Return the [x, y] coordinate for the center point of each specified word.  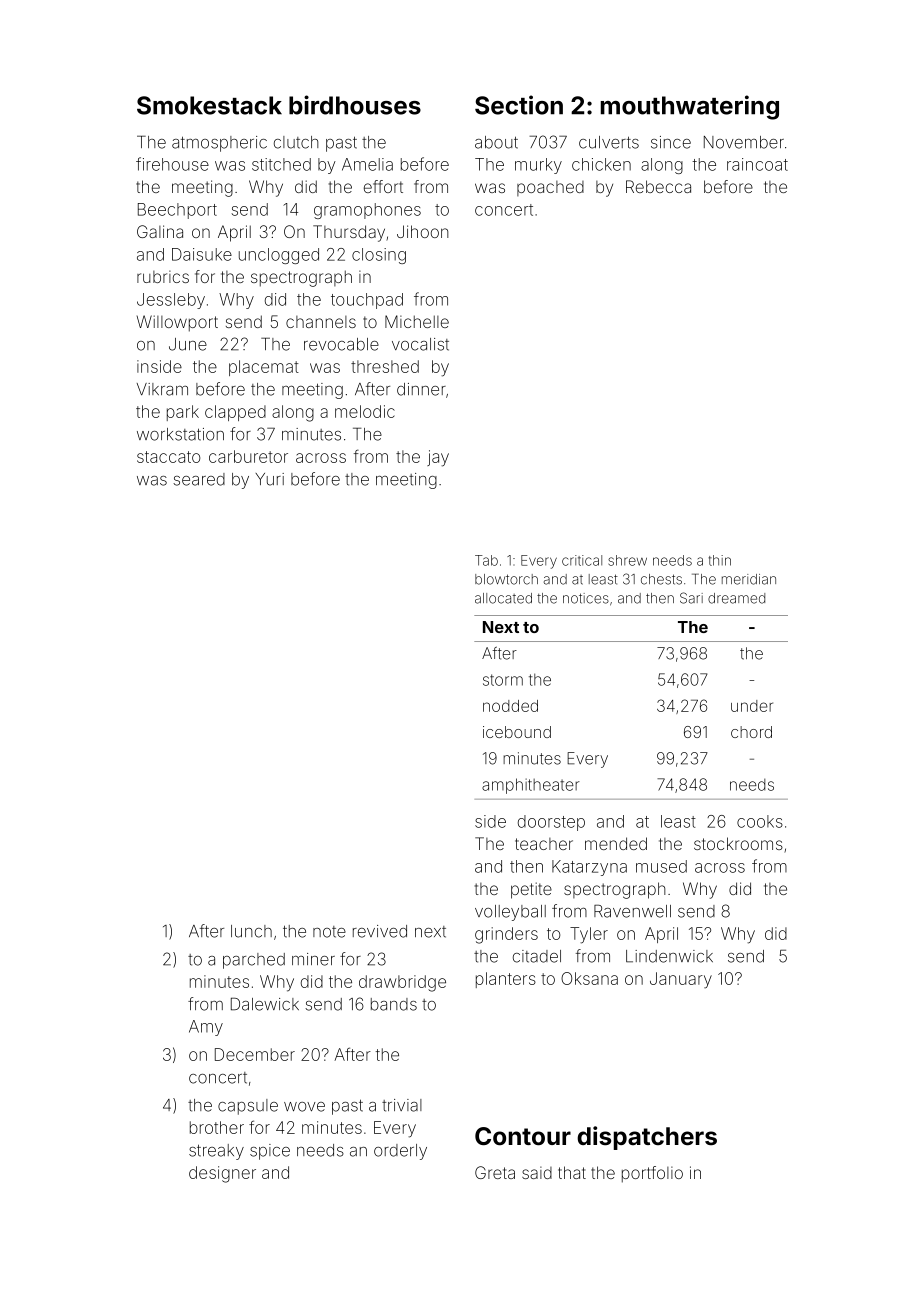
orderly [400, 1152]
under [752, 706]
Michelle [417, 321]
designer [222, 1174]
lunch [251, 931]
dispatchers [647, 1138]
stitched [281, 164]
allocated [503, 598]
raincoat [757, 164]
